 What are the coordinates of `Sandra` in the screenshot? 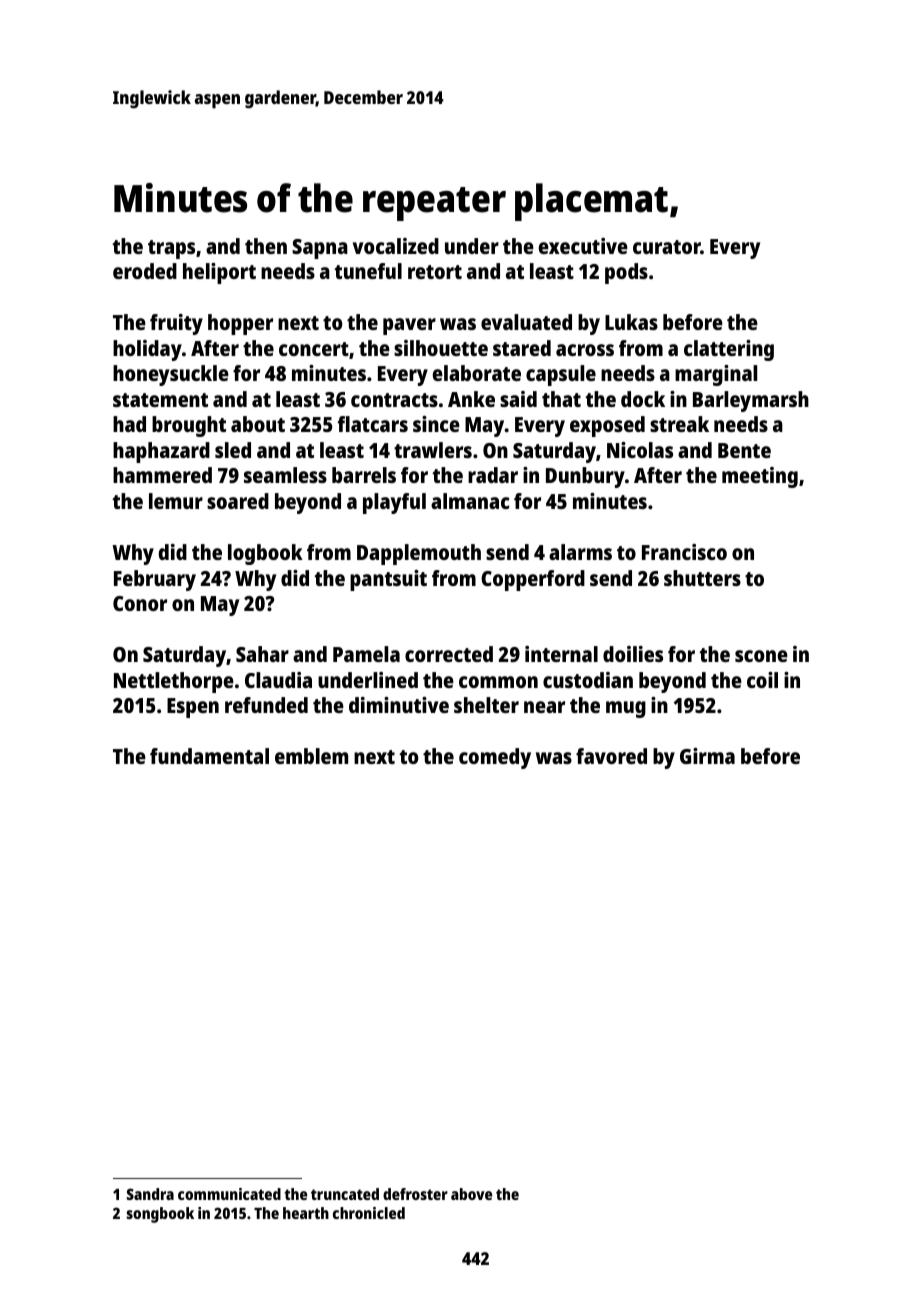 It's located at (150, 1194).
